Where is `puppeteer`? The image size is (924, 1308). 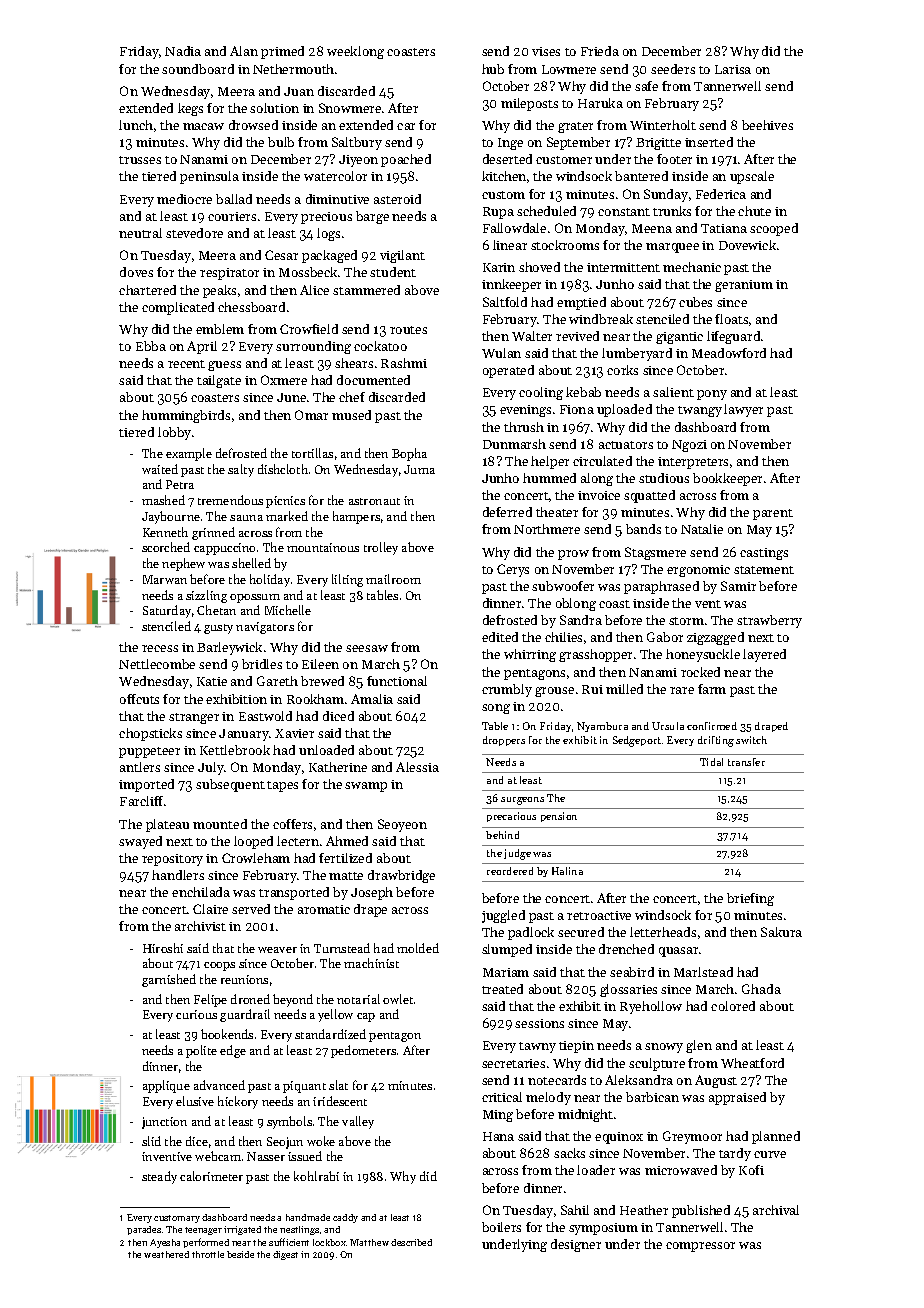 puppeteer is located at coordinates (149, 752).
